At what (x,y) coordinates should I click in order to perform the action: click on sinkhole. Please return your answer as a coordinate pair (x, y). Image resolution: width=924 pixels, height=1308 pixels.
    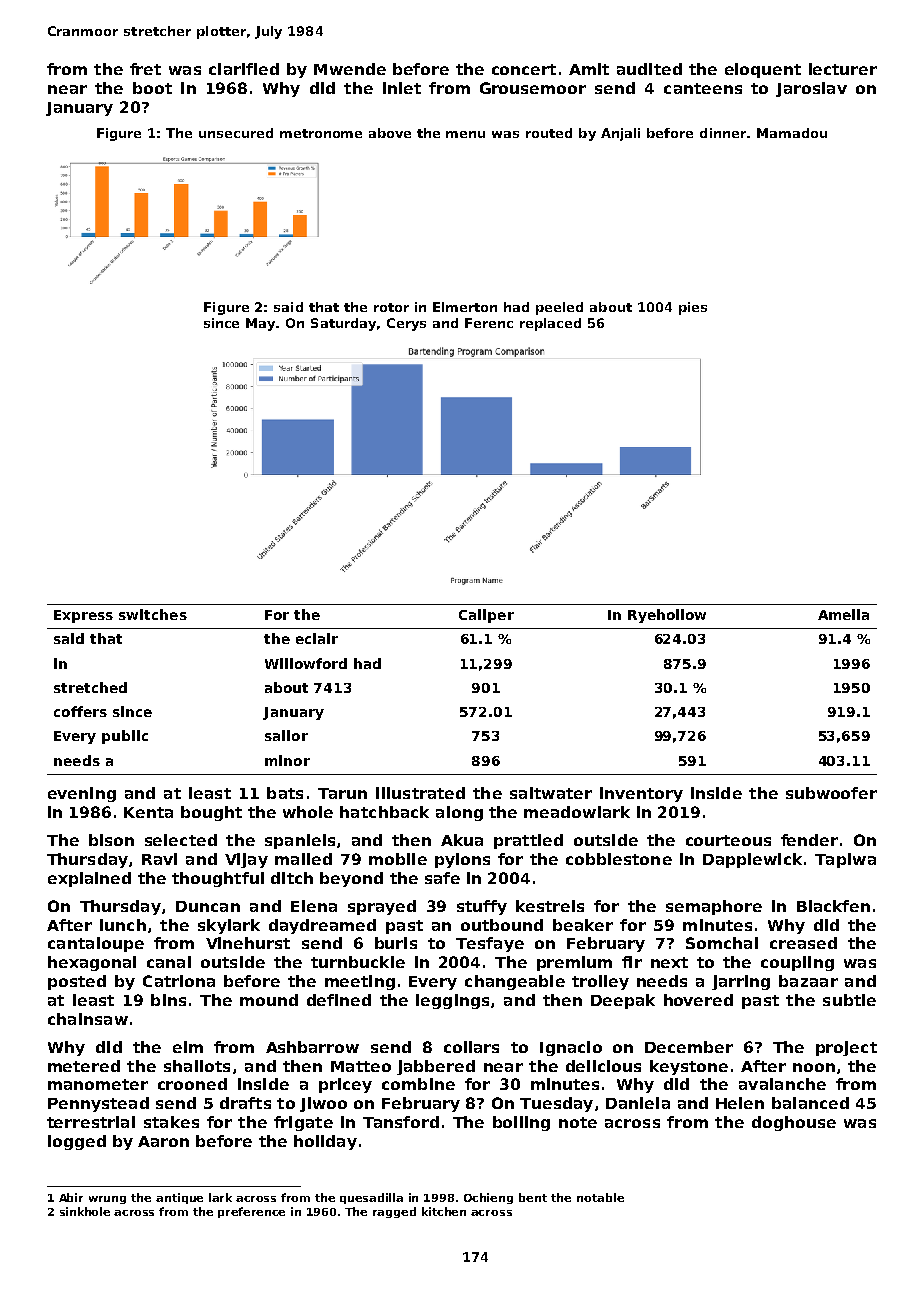
    Looking at the image, I should click on (85, 1211).
